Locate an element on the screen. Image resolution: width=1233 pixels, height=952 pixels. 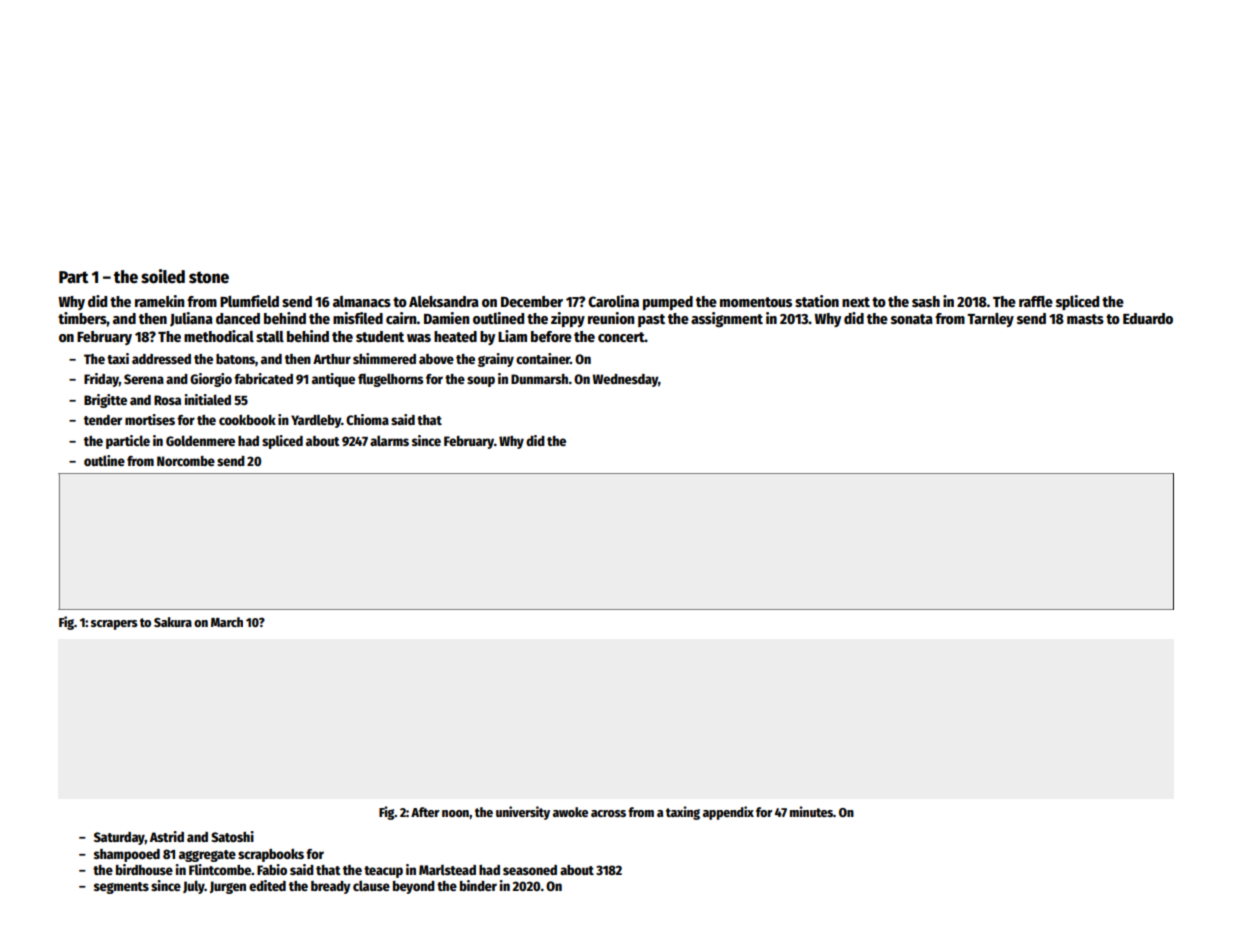
stone is located at coordinates (209, 277).
